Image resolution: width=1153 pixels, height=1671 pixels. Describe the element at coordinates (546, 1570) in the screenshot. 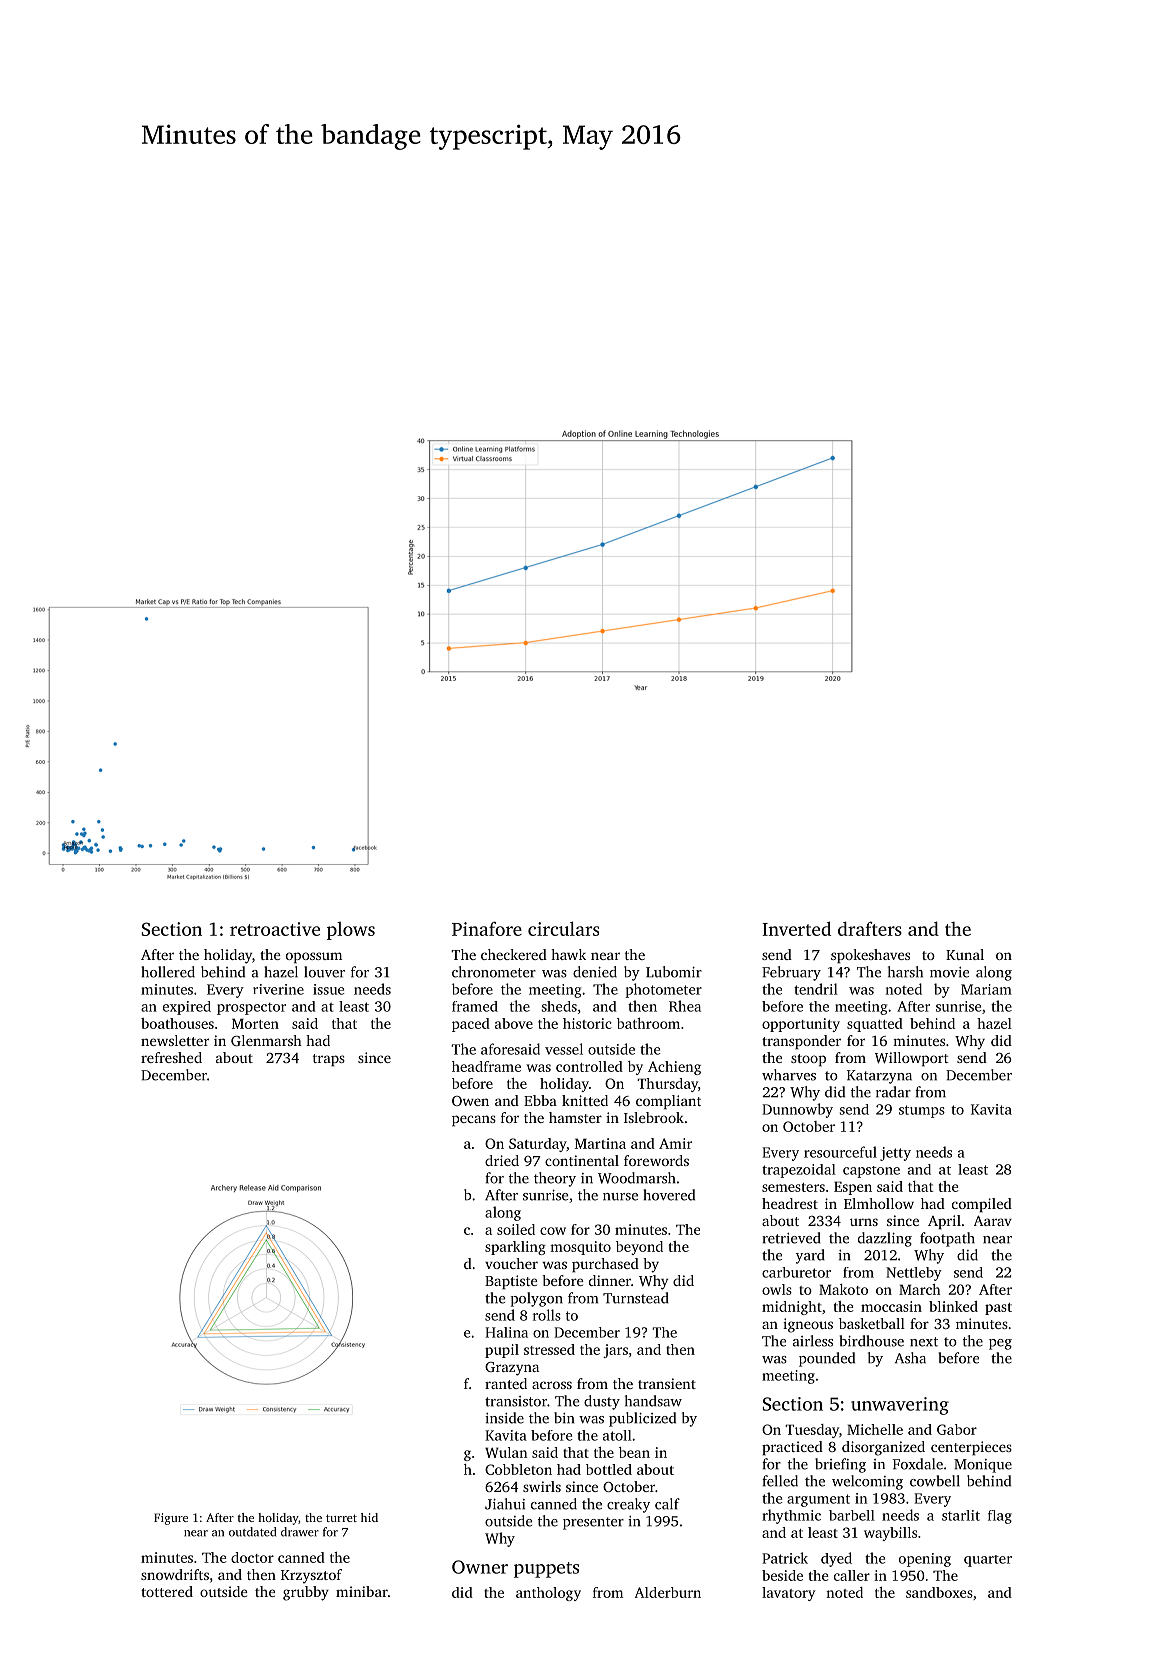

I see `puppets` at that location.
